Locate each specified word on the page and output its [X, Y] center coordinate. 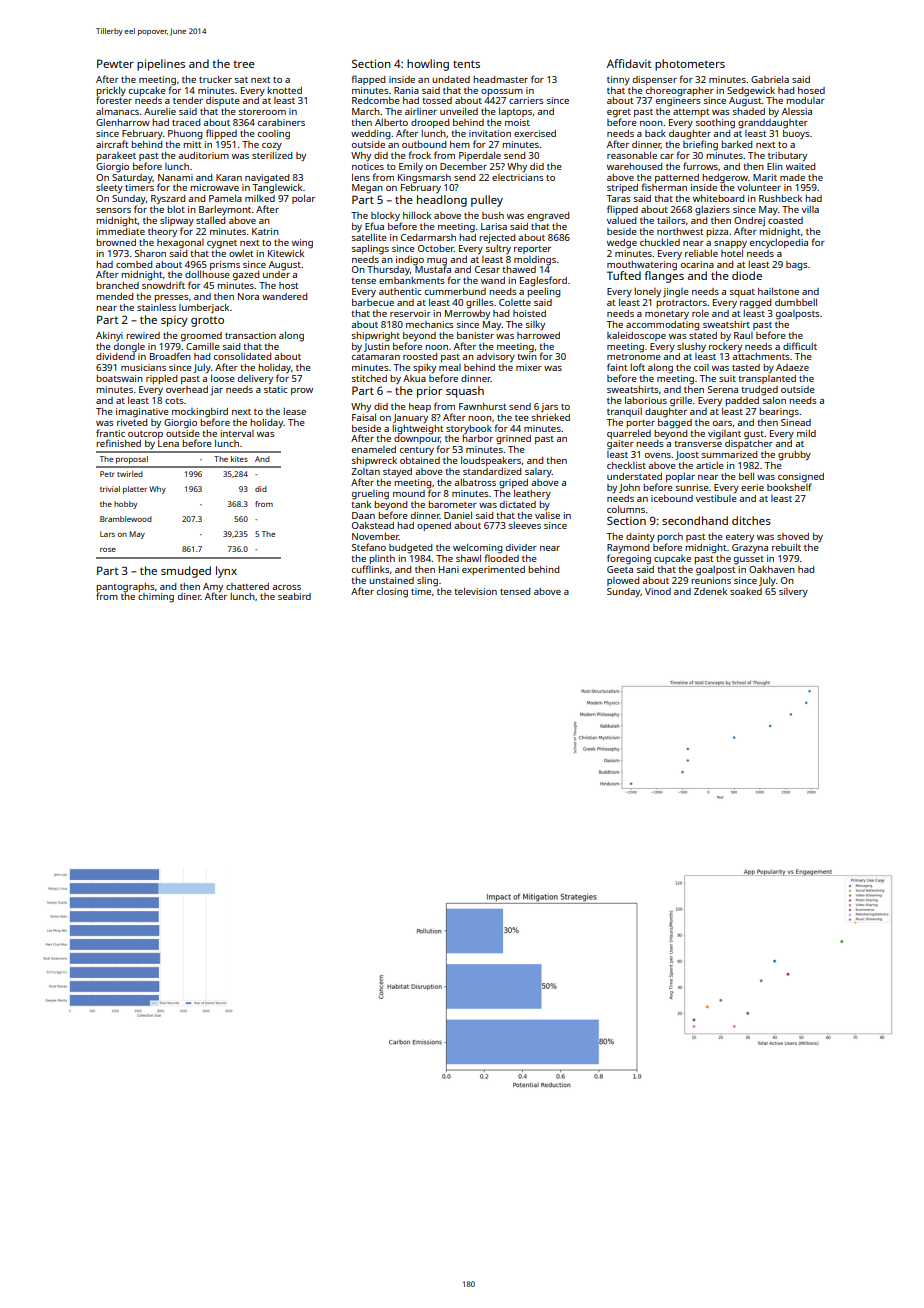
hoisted [529, 313]
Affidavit [629, 63]
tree [244, 64]
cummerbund [455, 291]
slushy [691, 347]
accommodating [662, 326]
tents [466, 64]
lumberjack [204, 308]
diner [189, 596]
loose [223, 378]
